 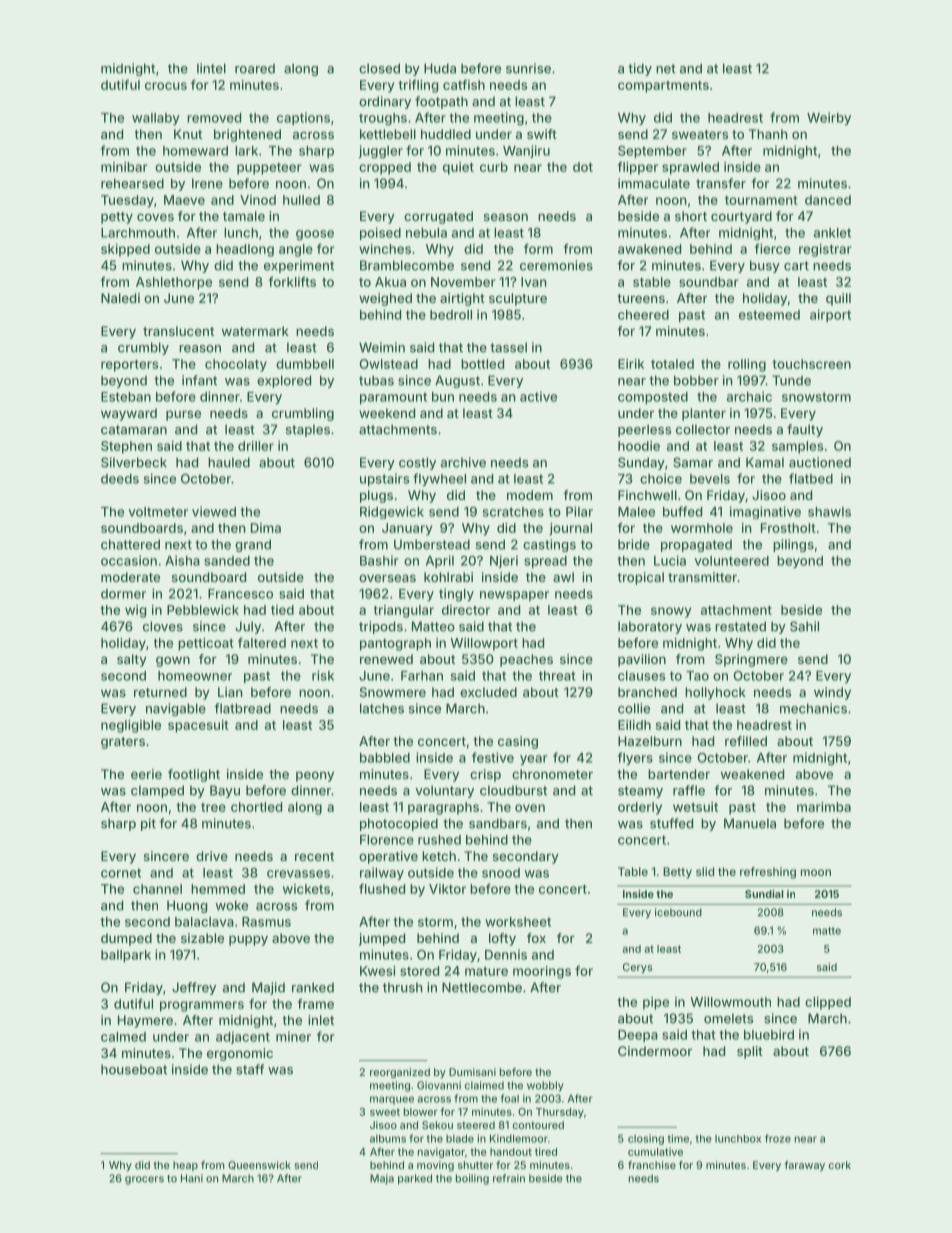 I want to click on homeward, so click(x=195, y=151).
